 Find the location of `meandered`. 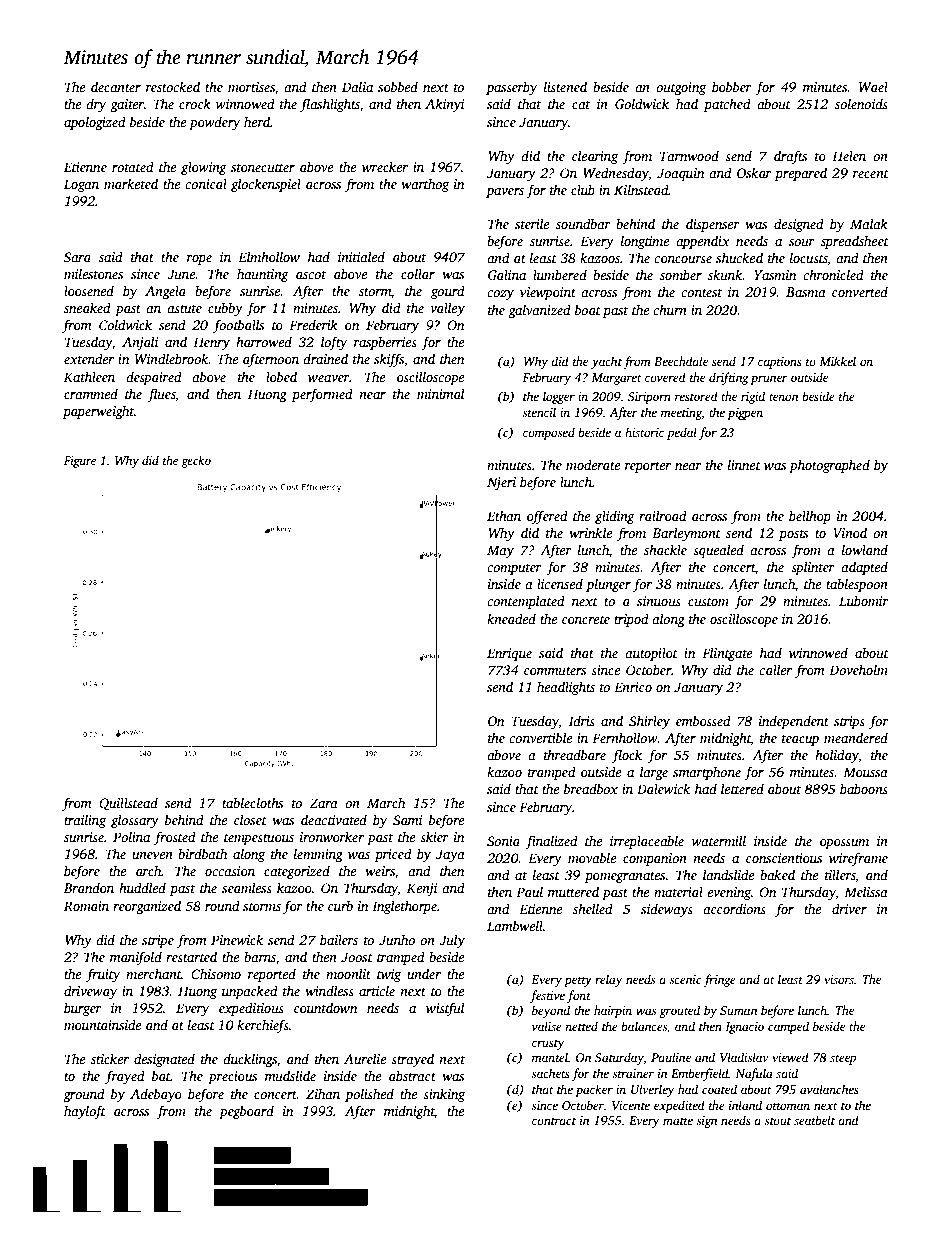

meandered is located at coordinates (856, 737).
